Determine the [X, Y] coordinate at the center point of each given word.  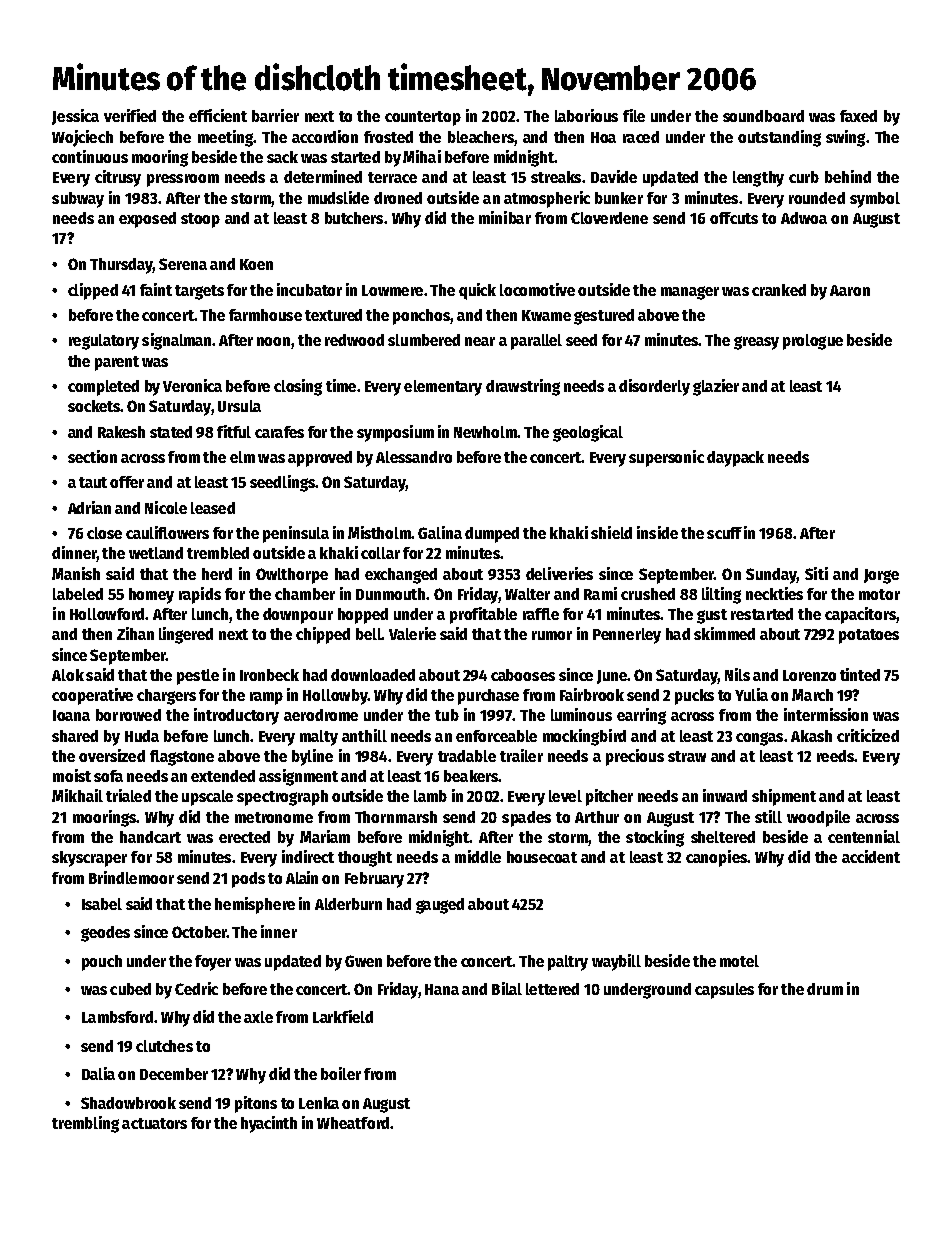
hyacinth [269, 1124]
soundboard [763, 116]
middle [478, 856]
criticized [868, 735]
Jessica [75, 117]
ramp [266, 698]
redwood [354, 340]
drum [825, 989]
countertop [423, 118]
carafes [279, 432]
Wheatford [353, 1123]
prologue [813, 342]
